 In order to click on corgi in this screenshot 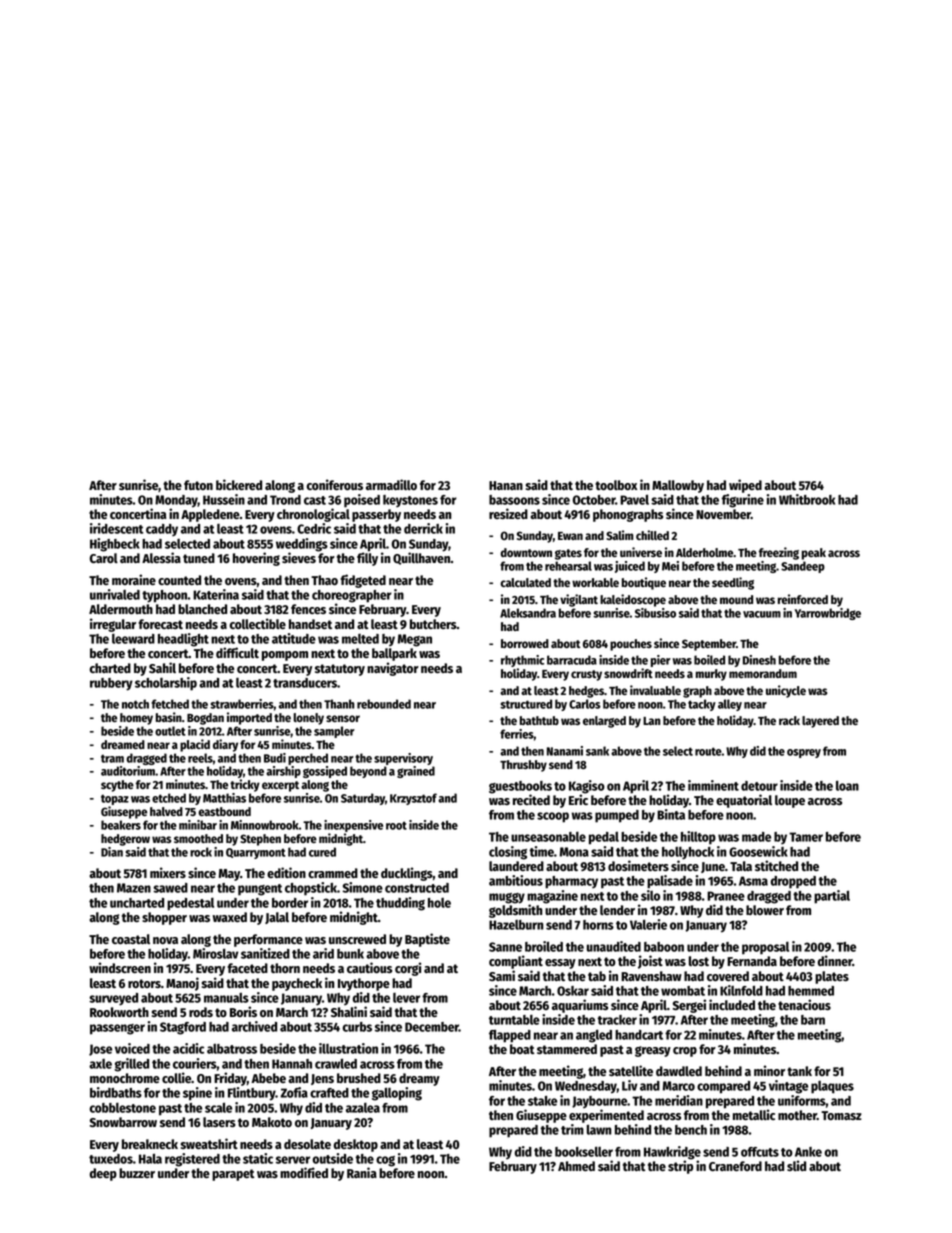, I will do `click(408, 969)`.
